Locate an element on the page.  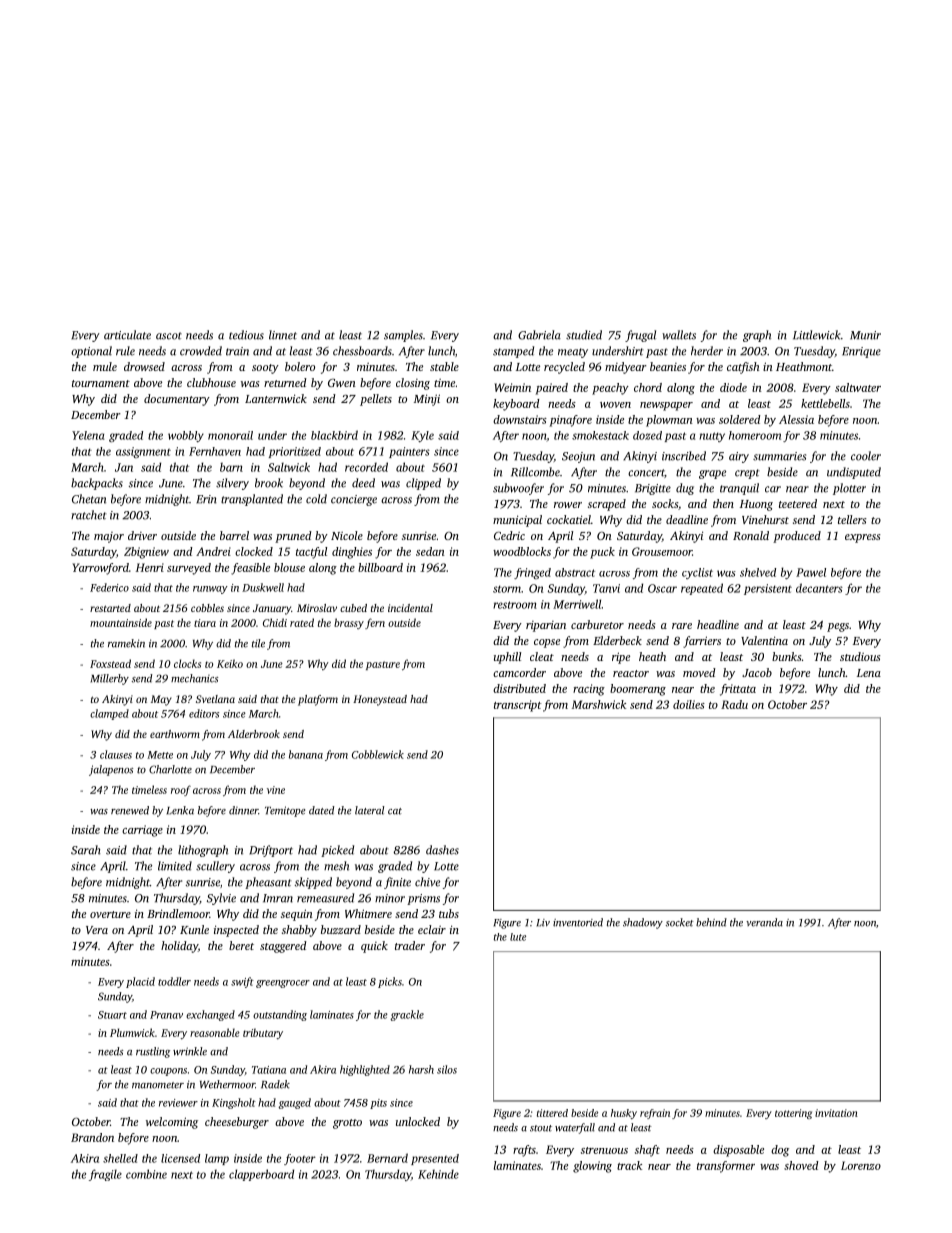
fragile is located at coordinates (105, 1175).
